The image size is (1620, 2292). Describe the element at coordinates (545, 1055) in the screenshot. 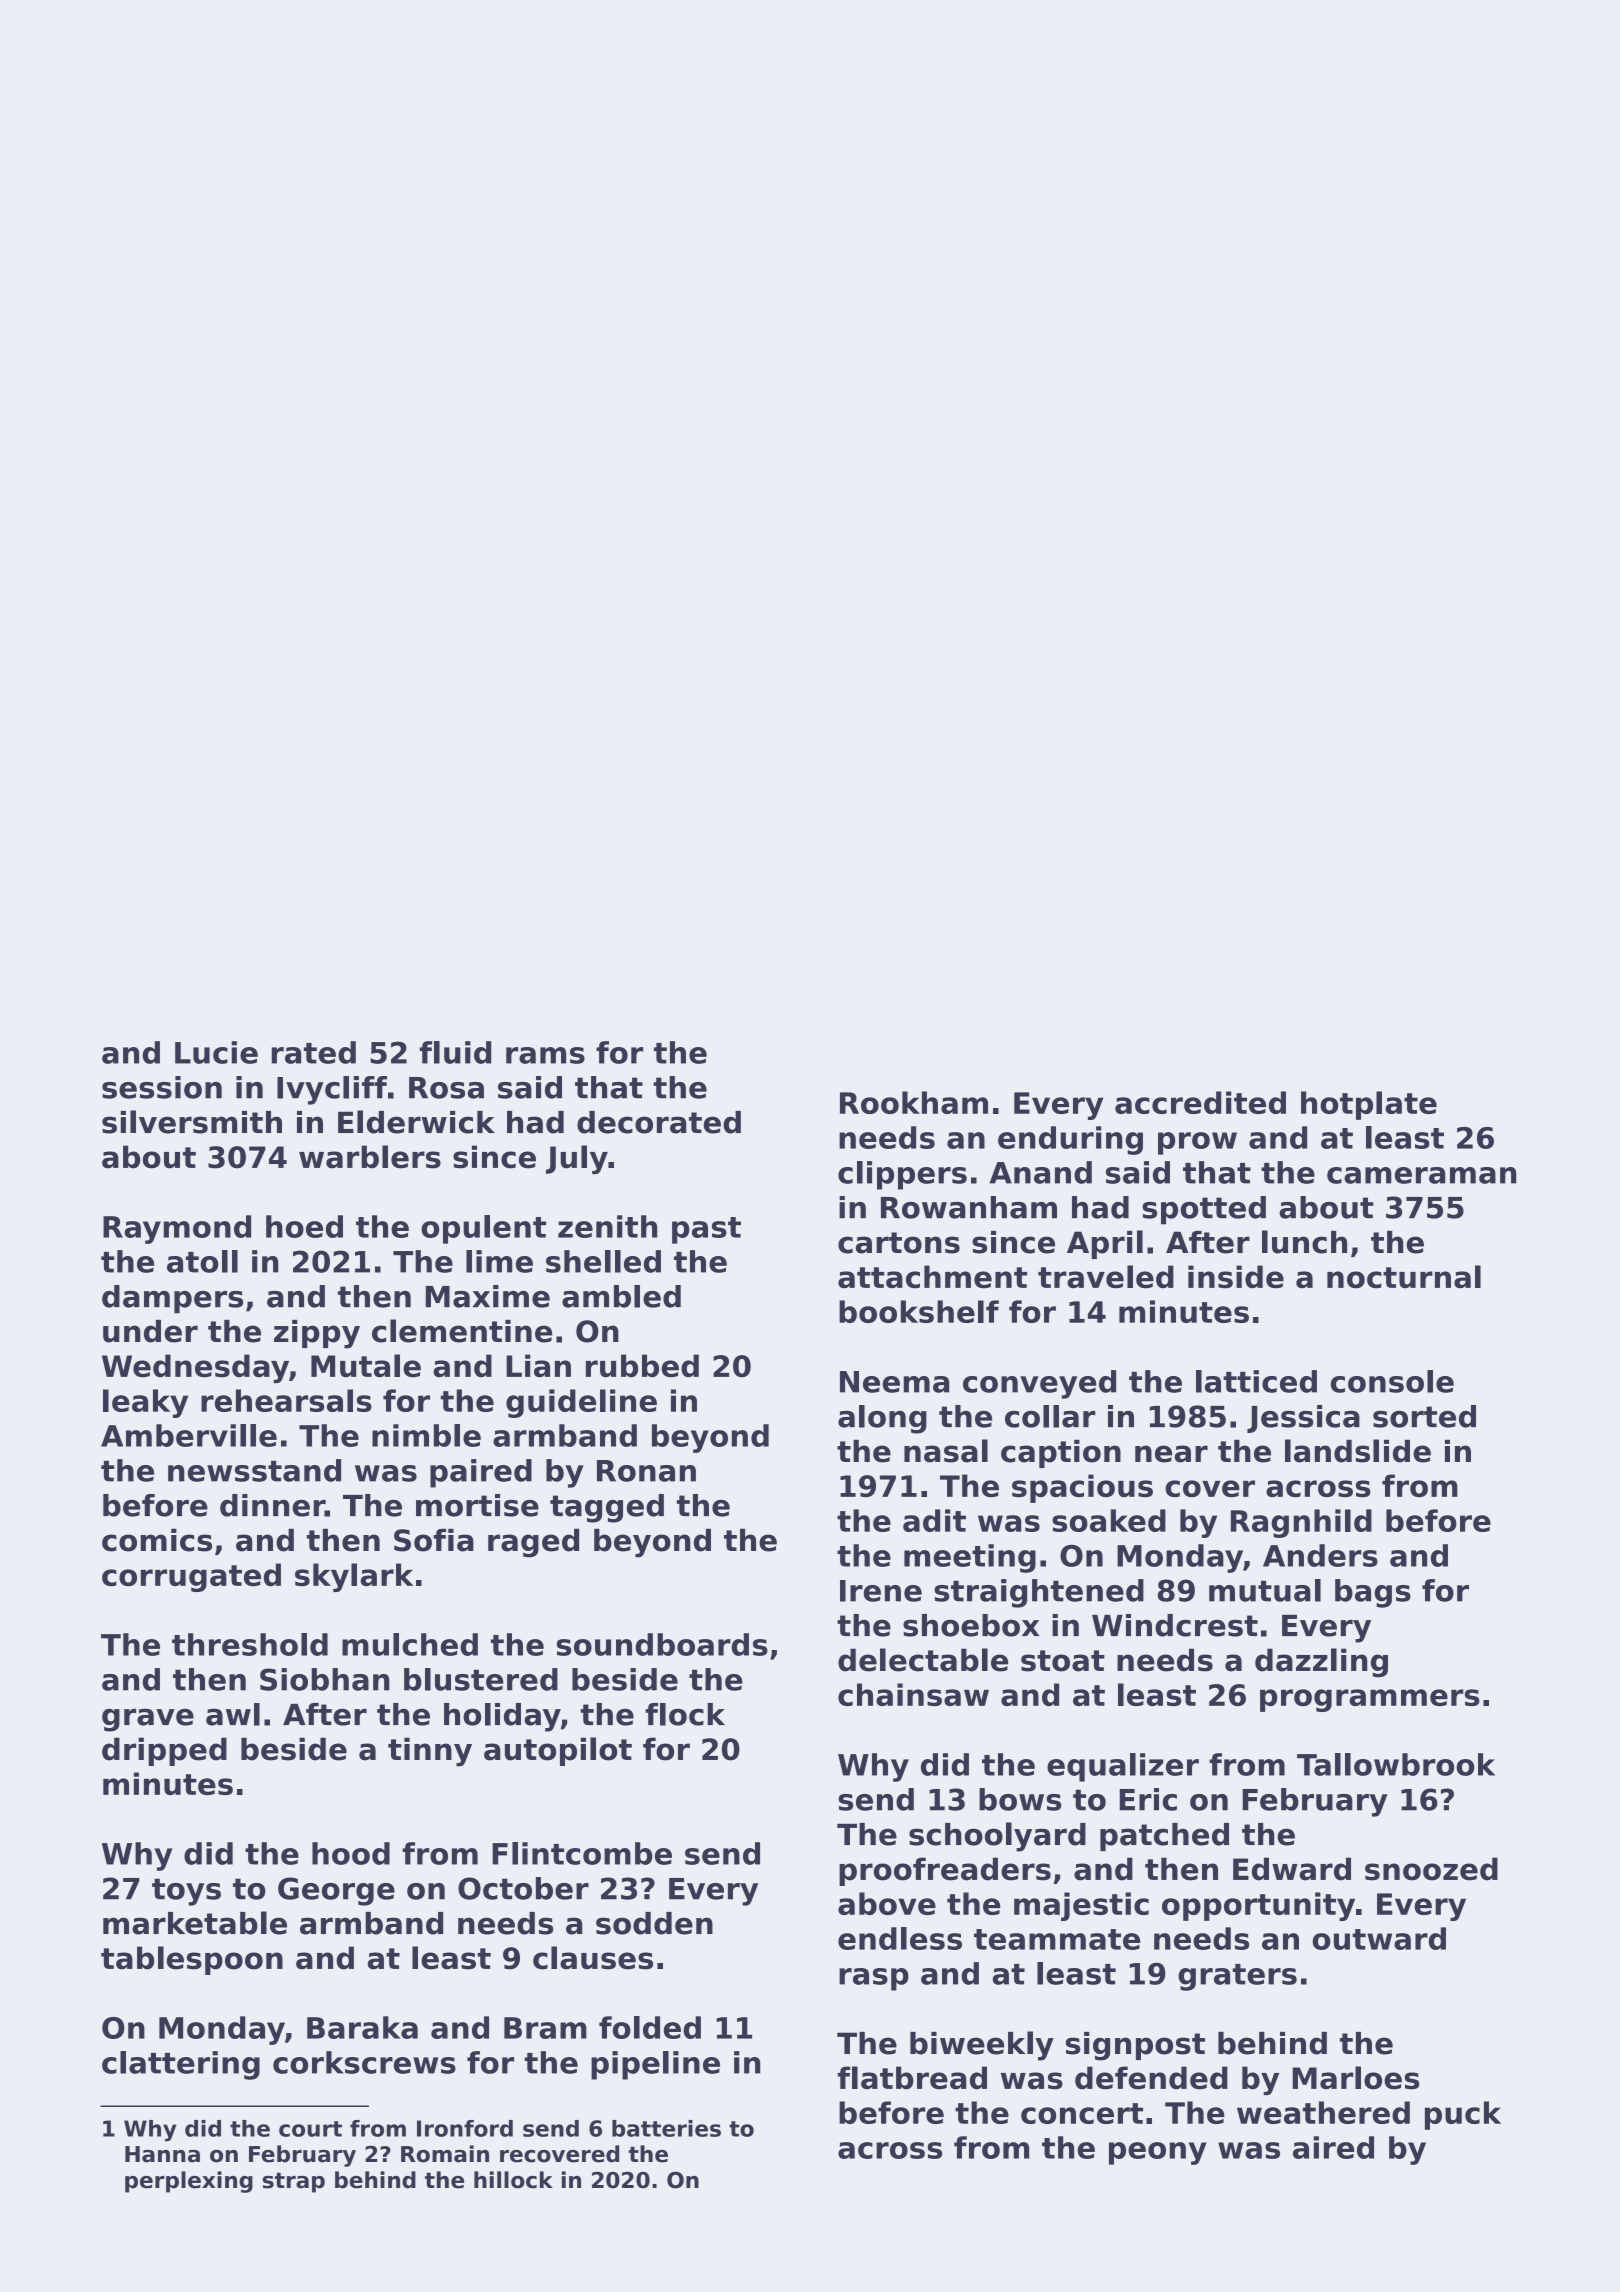

I see `rams` at that location.
